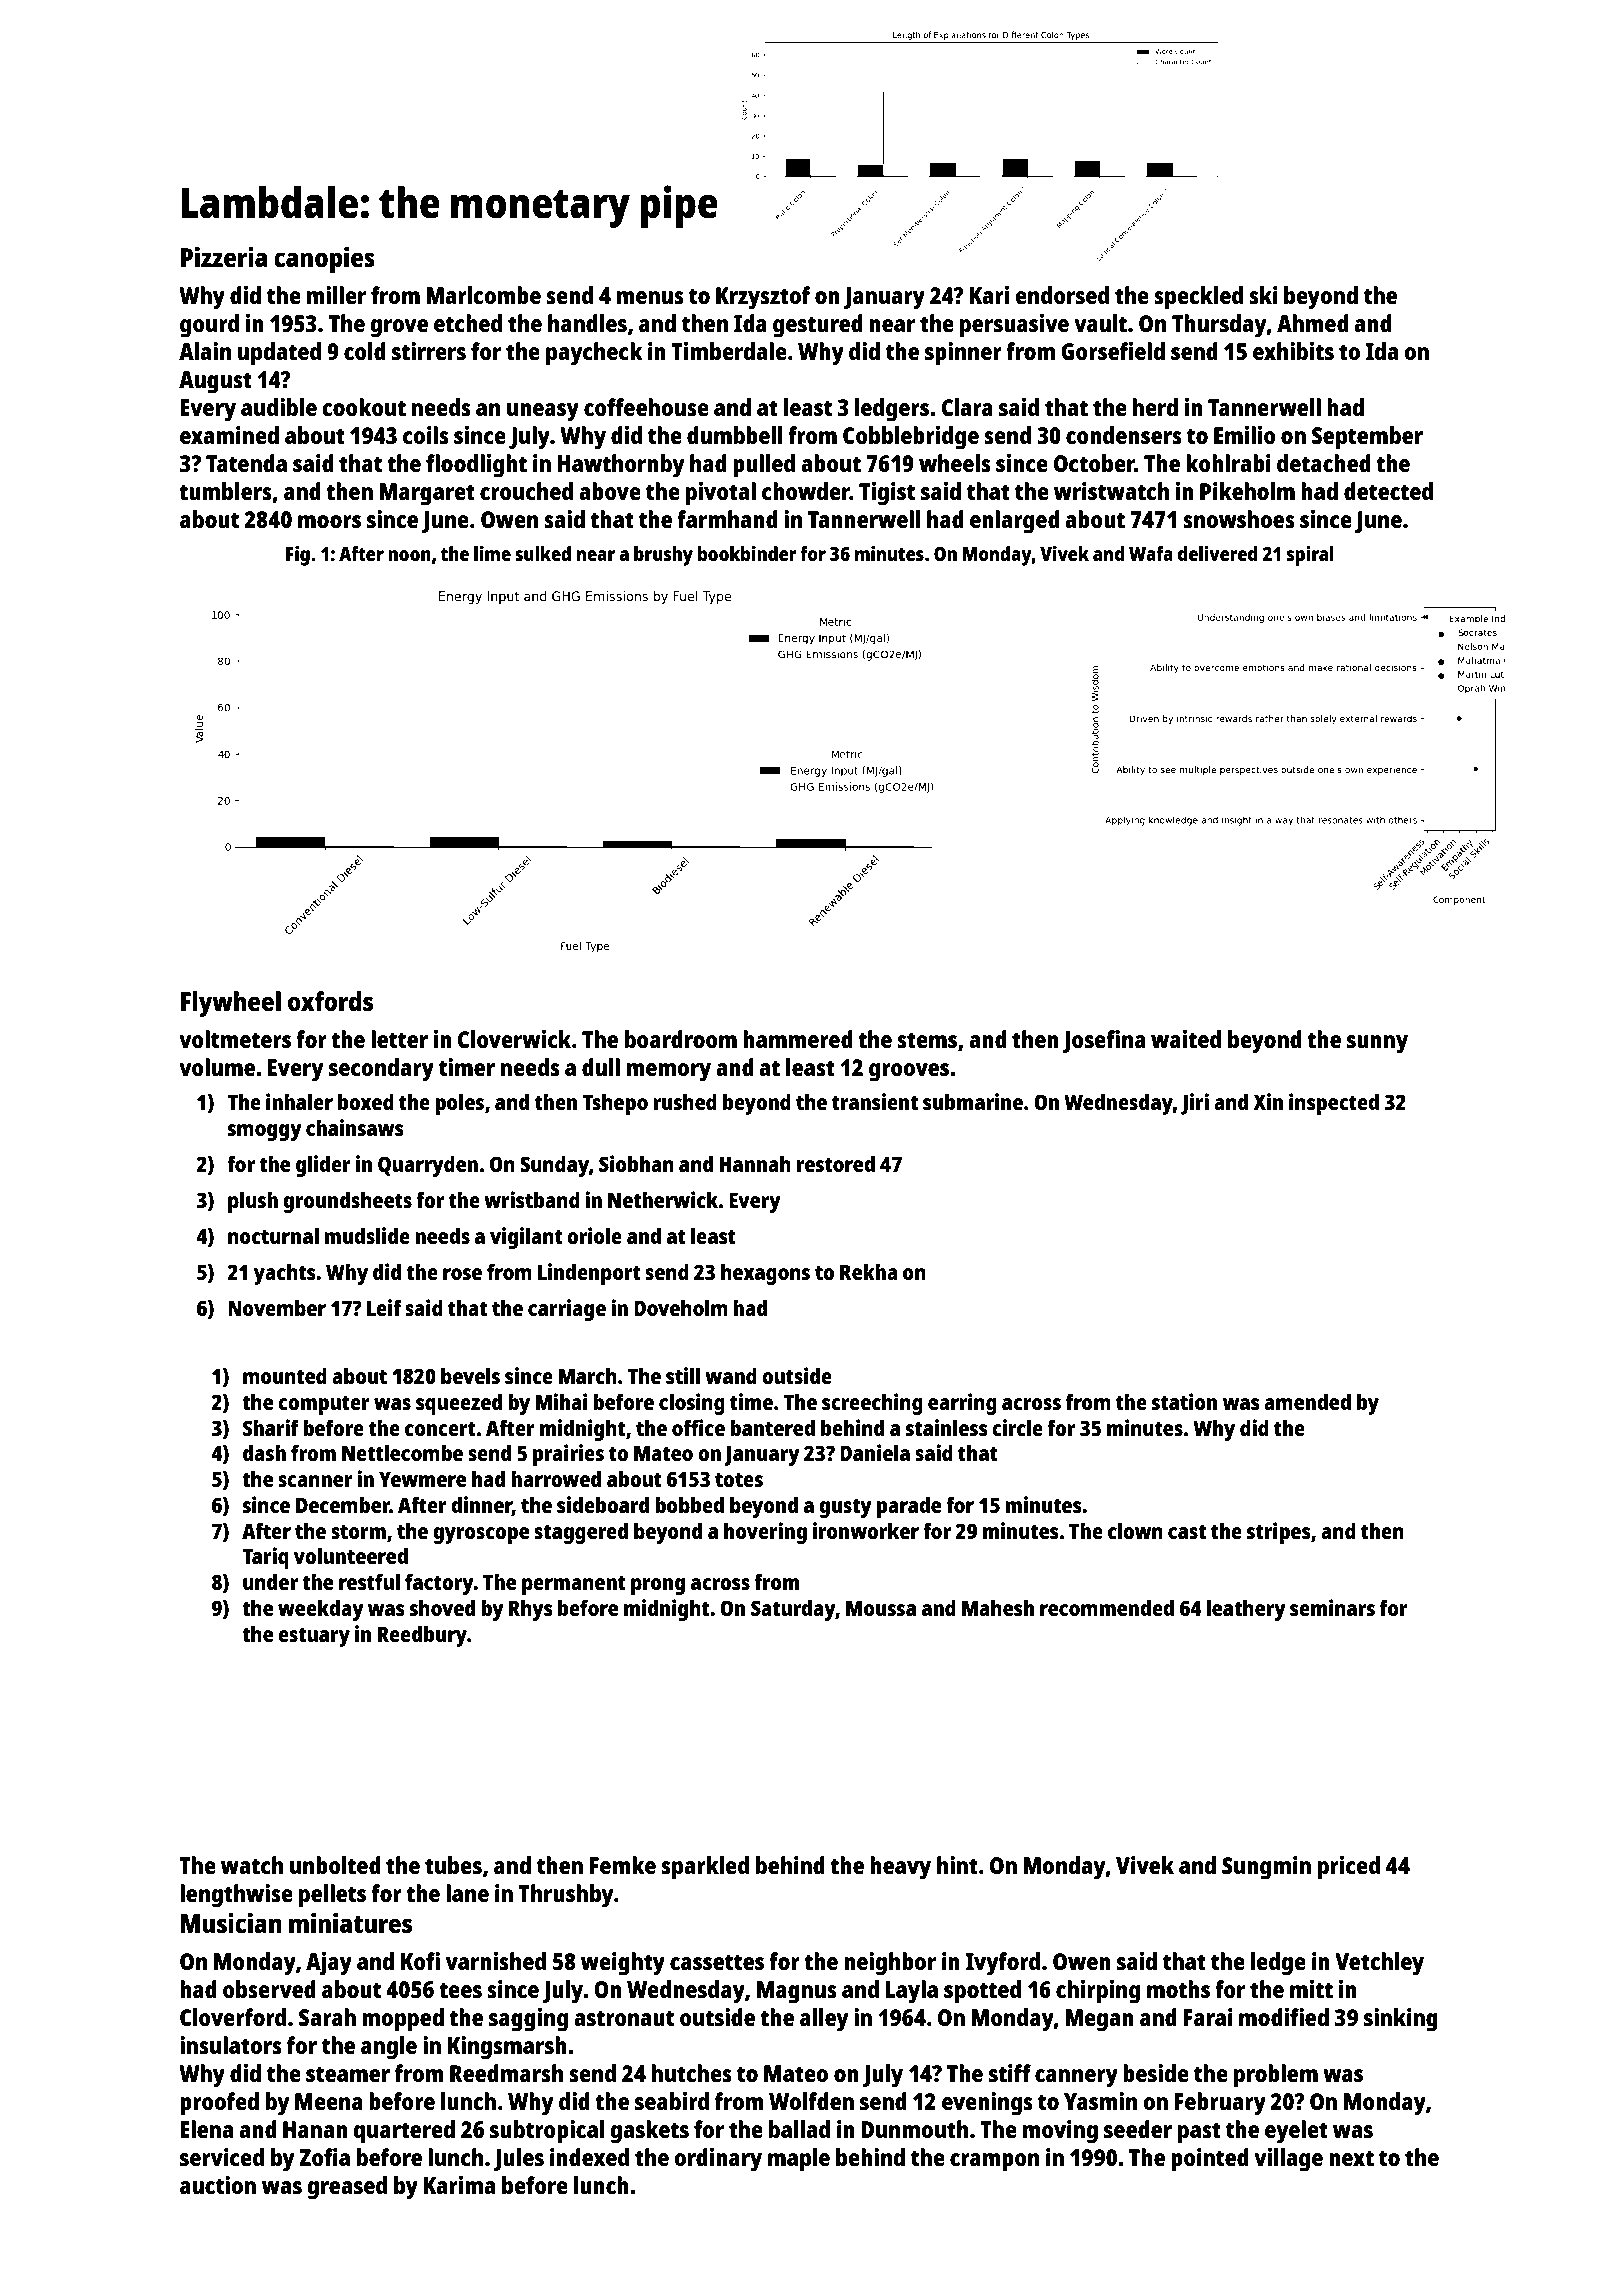 Image resolution: width=1620 pixels, height=2292 pixels. Describe the element at coordinates (650, 297) in the screenshot. I see `menus` at that location.
